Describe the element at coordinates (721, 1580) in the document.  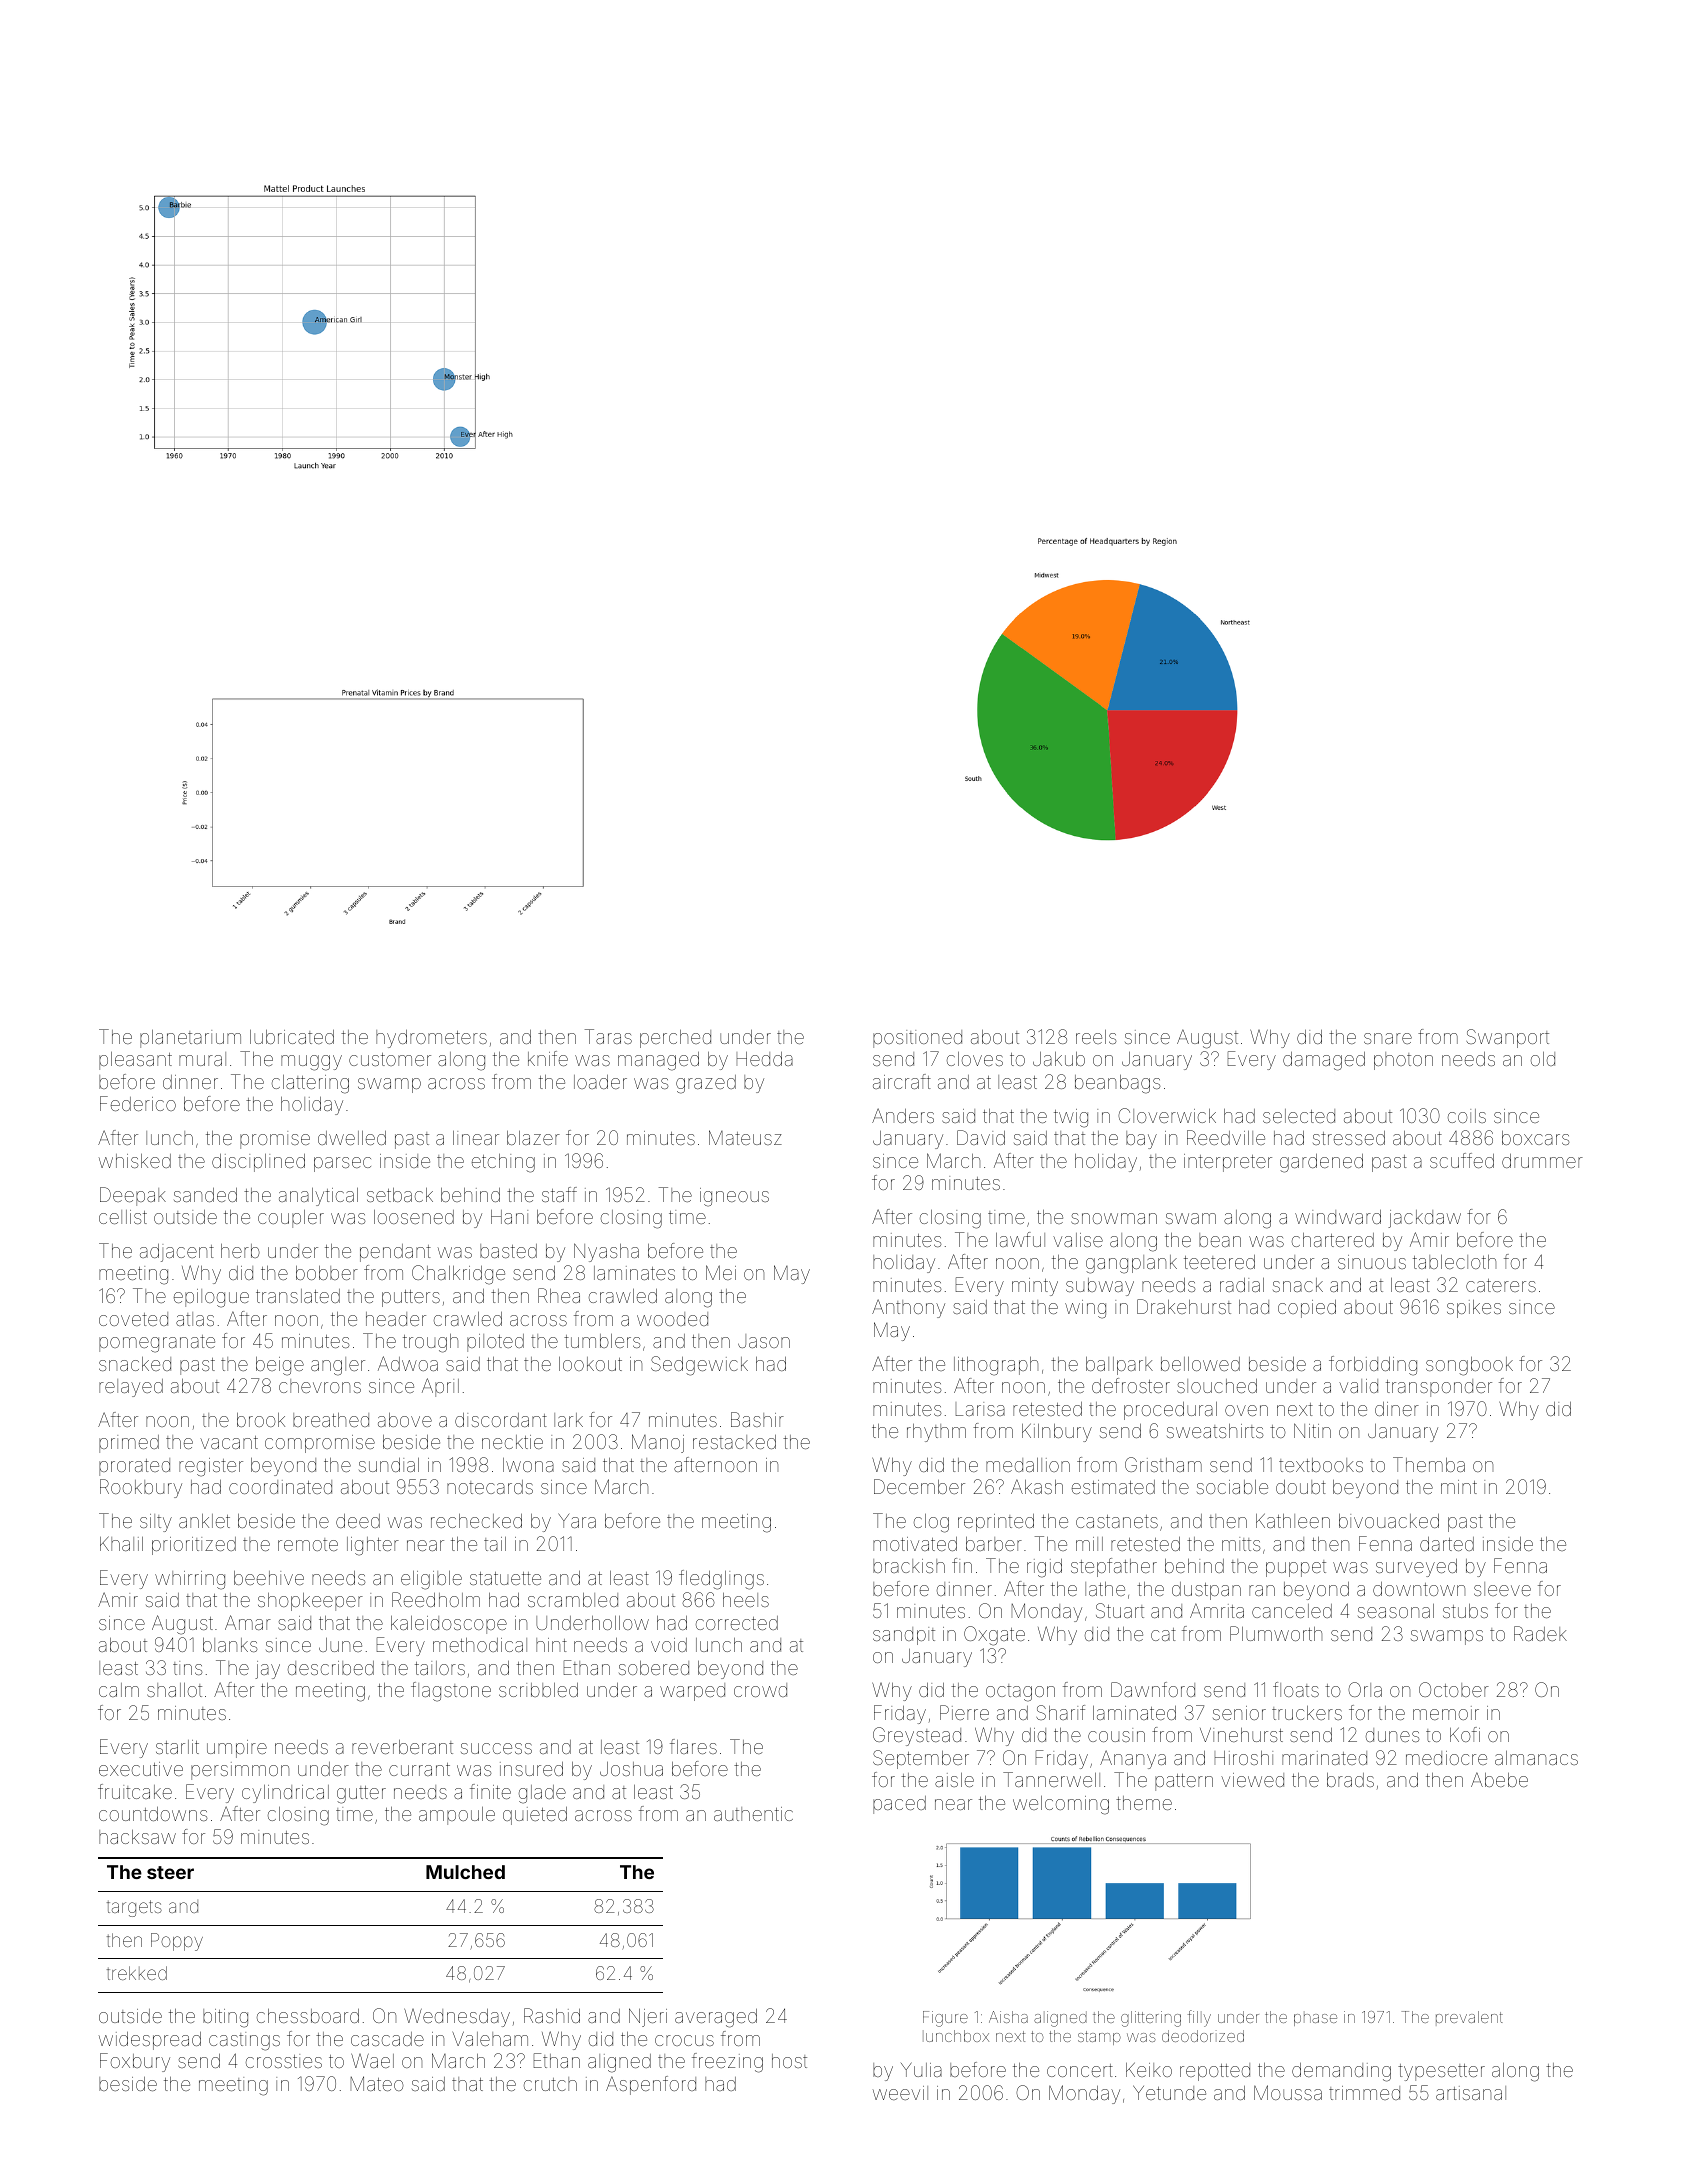
I see `fledglings` at that location.
